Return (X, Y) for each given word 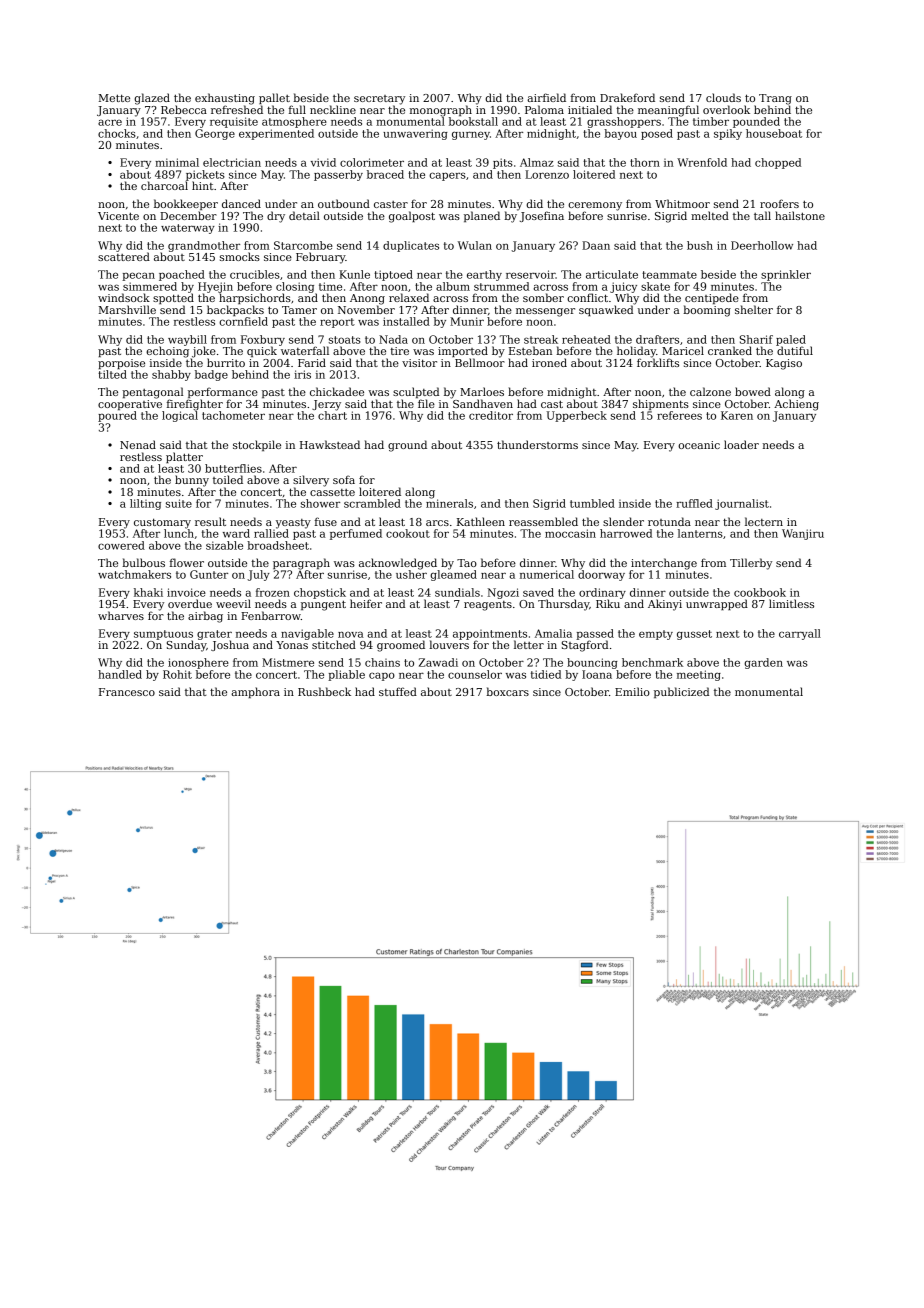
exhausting (225, 99)
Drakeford (627, 97)
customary (162, 523)
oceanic (699, 445)
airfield (546, 97)
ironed (549, 362)
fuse (326, 521)
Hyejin (215, 287)
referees (679, 415)
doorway (601, 575)
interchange (664, 564)
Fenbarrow (271, 615)
